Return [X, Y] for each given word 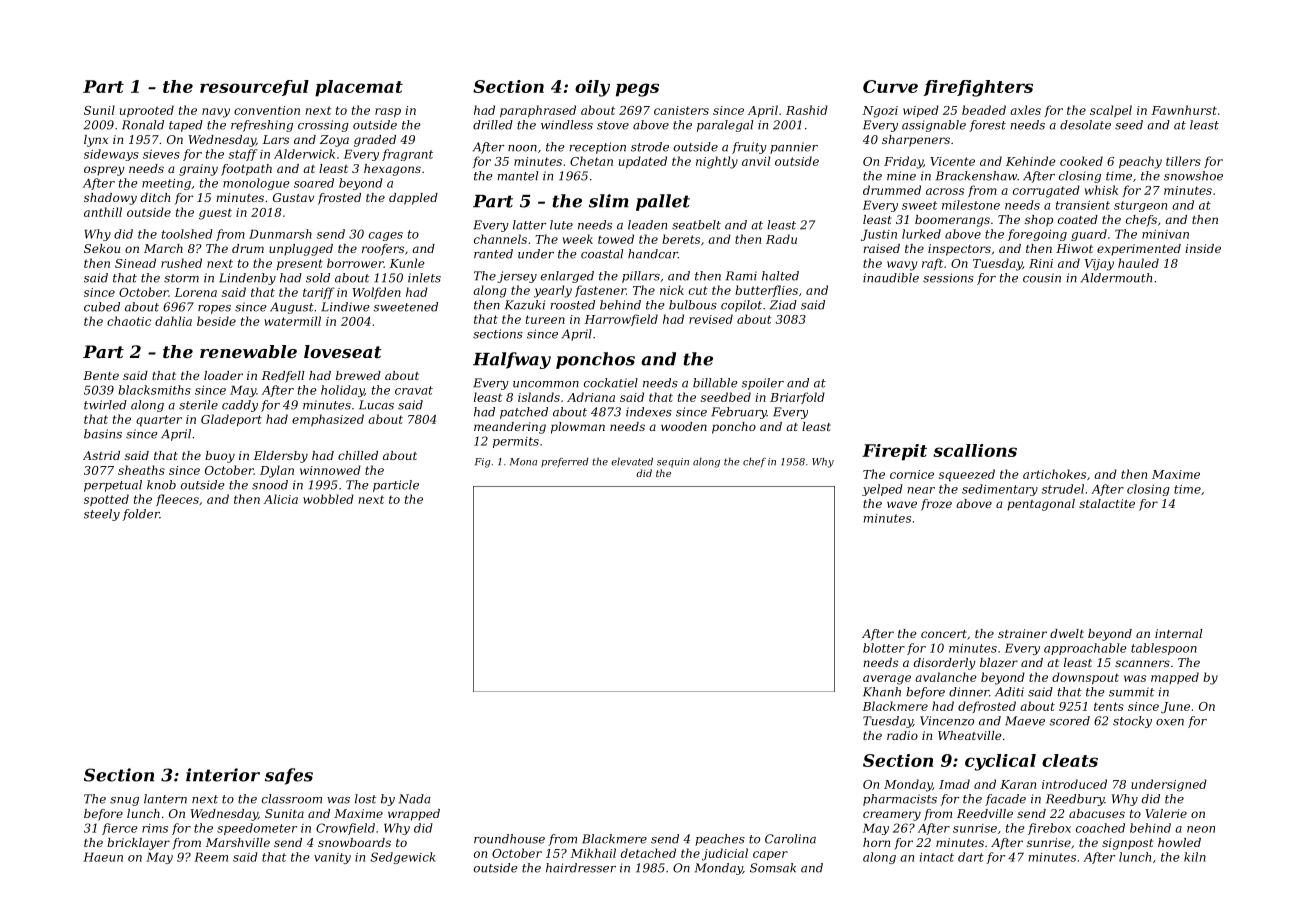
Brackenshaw [976, 176]
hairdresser [581, 868]
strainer [1022, 633]
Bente [101, 375]
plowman [578, 428]
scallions [975, 450]
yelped [882, 490]
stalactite [1107, 503]
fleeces [177, 500]
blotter [884, 648]
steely [102, 515]
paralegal [725, 126]
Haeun [103, 857]
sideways [111, 155]
